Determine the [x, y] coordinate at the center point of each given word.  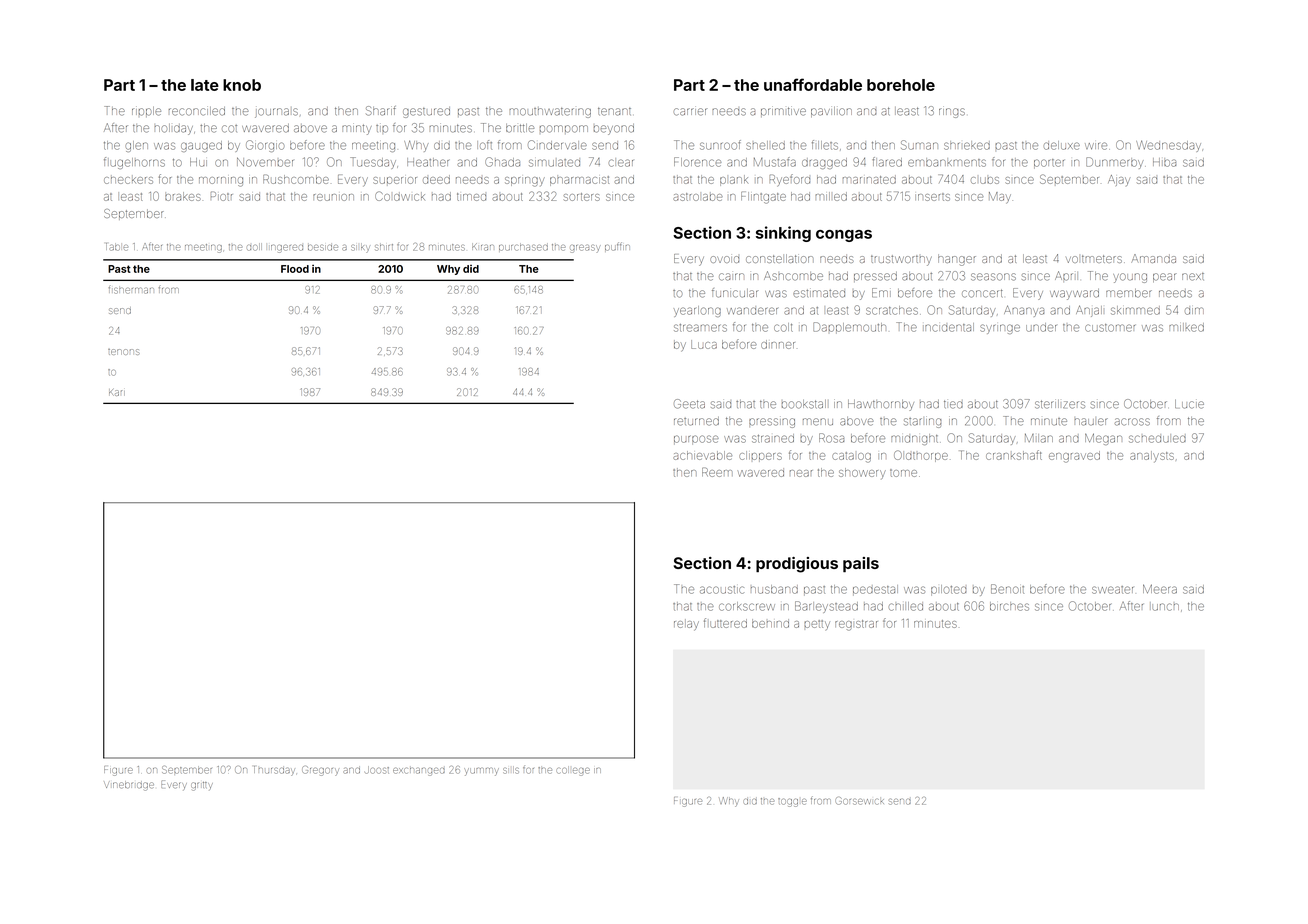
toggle [792, 802]
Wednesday [1168, 146]
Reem [717, 472]
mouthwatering [550, 113]
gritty [202, 786]
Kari [117, 392]
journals [276, 113]
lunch [1164, 607]
